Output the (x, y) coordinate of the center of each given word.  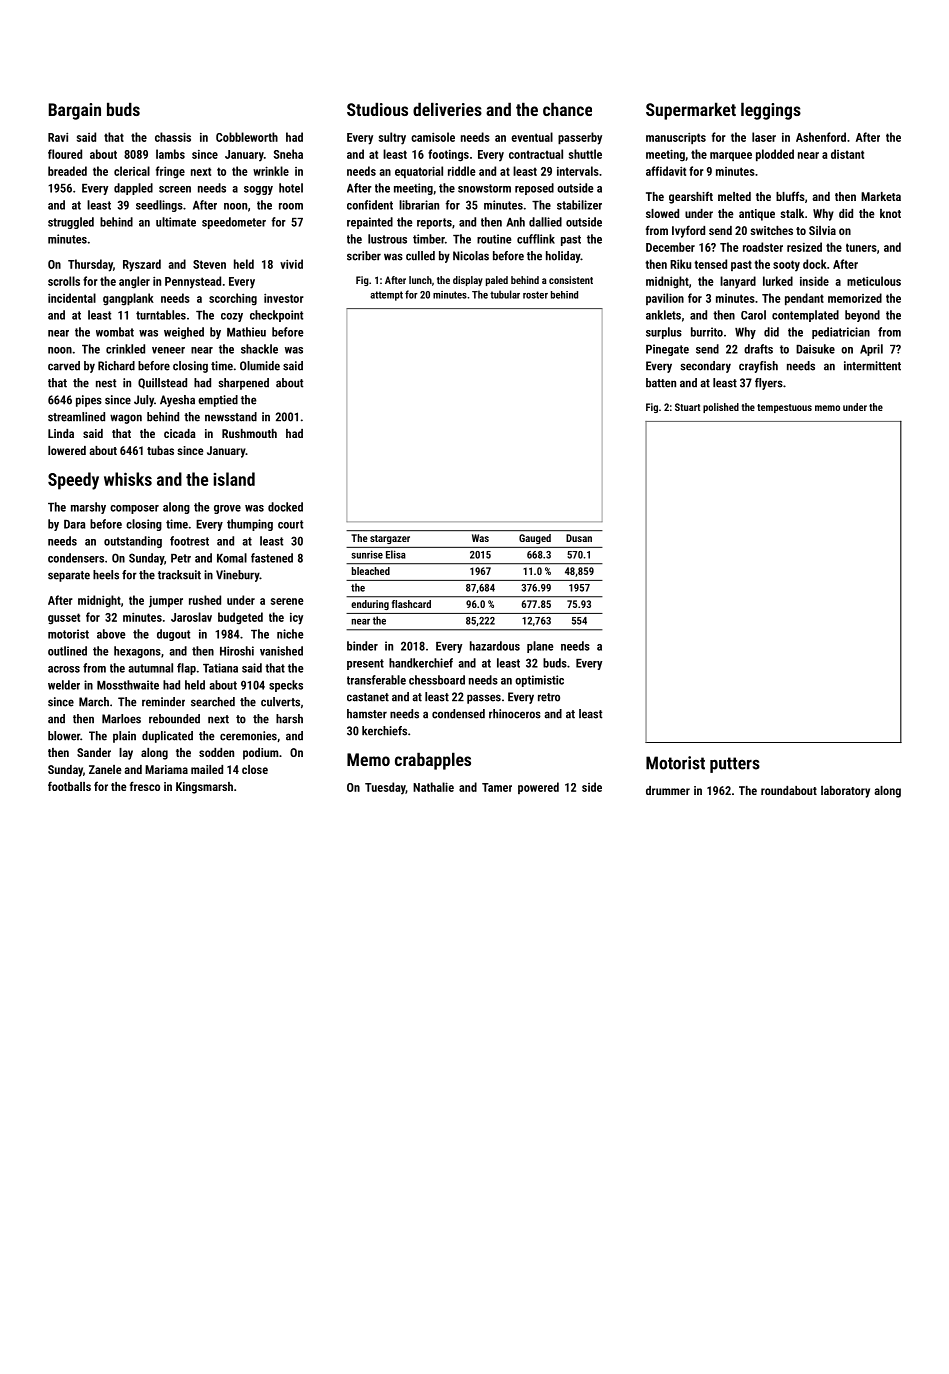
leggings (771, 111)
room (291, 206)
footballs (69, 786)
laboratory (845, 792)
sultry (392, 138)
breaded (67, 171)
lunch (420, 280)
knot (890, 213)
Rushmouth (249, 433)
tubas (160, 450)
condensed (458, 714)
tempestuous (784, 408)
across (64, 669)
